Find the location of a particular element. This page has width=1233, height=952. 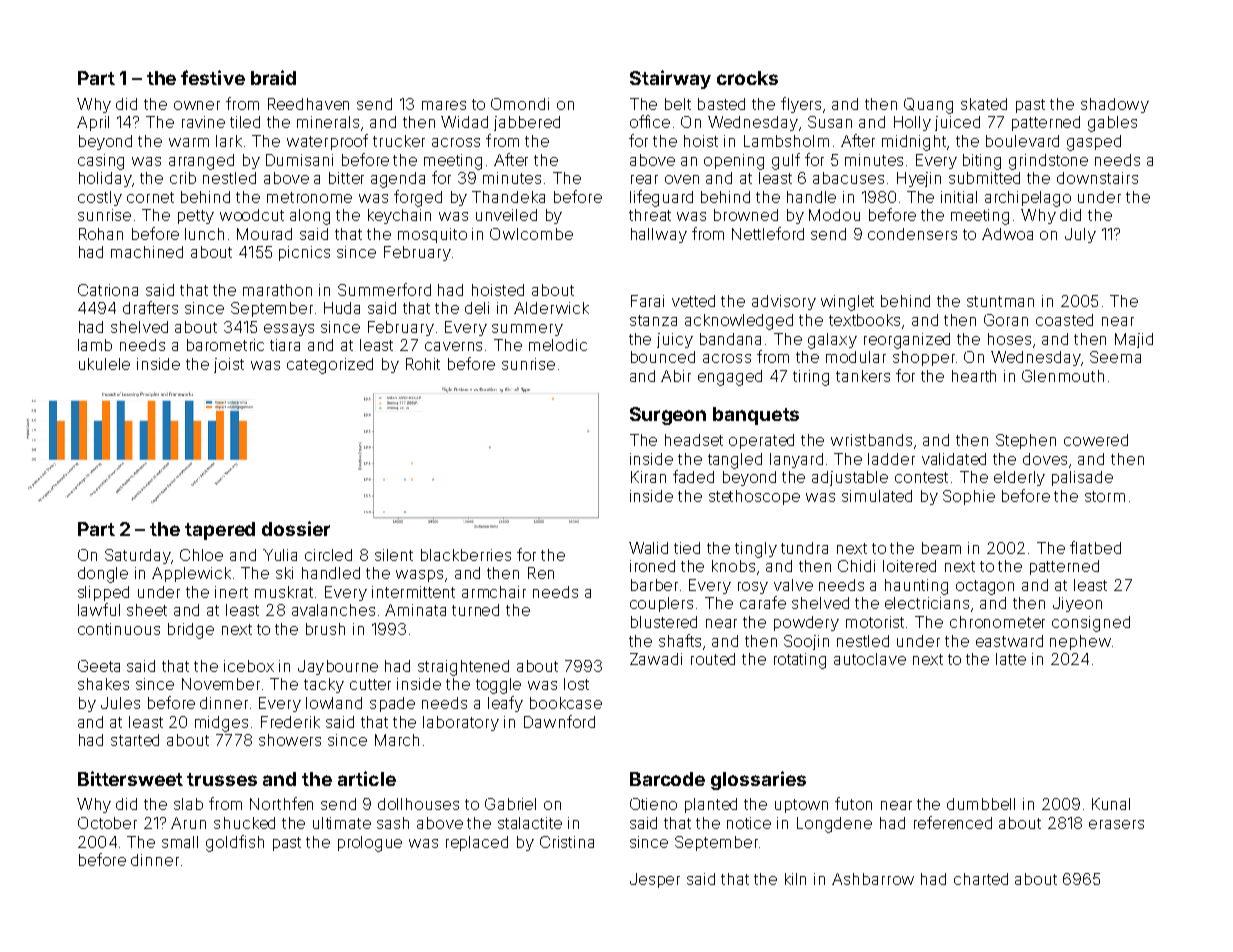

coasted is located at coordinates (1064, 320).
